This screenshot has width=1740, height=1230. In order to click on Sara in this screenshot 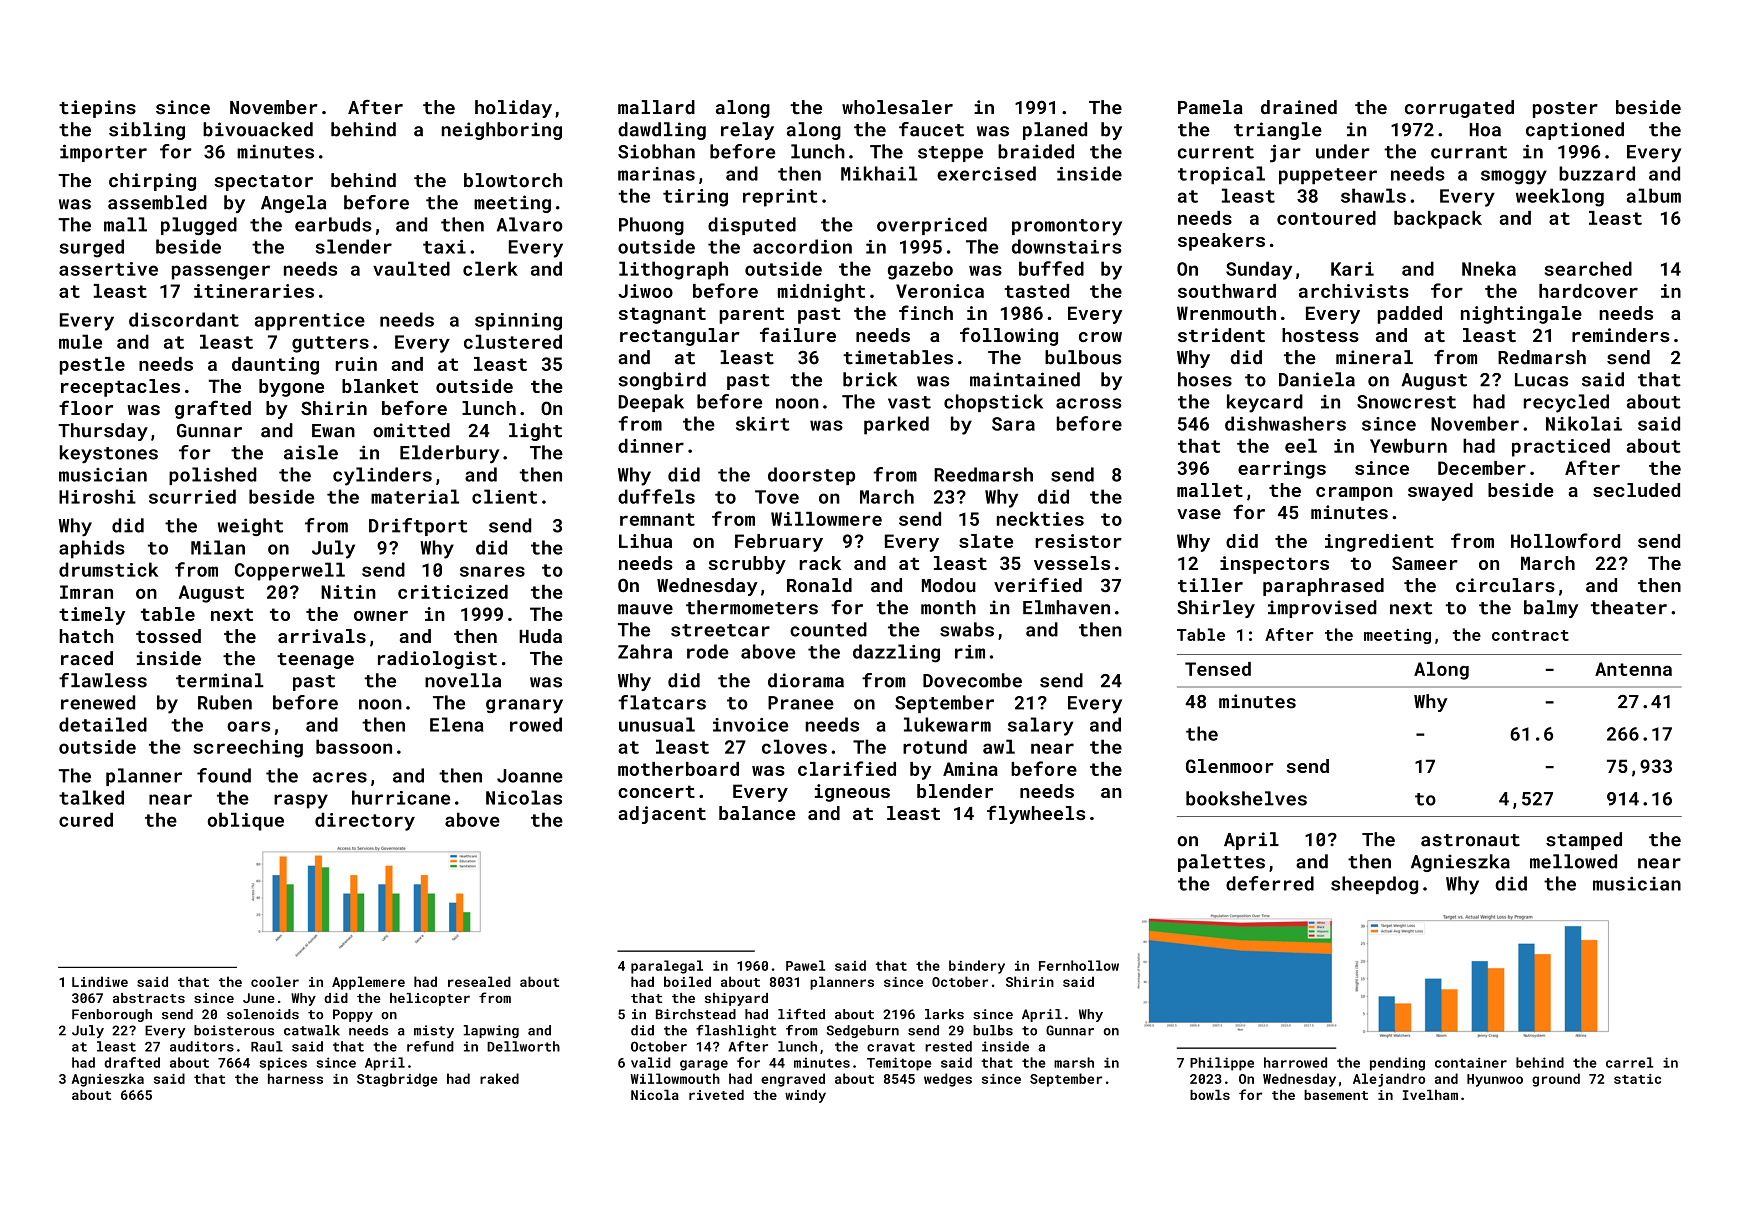, I will do `click(1013, 424)`.
